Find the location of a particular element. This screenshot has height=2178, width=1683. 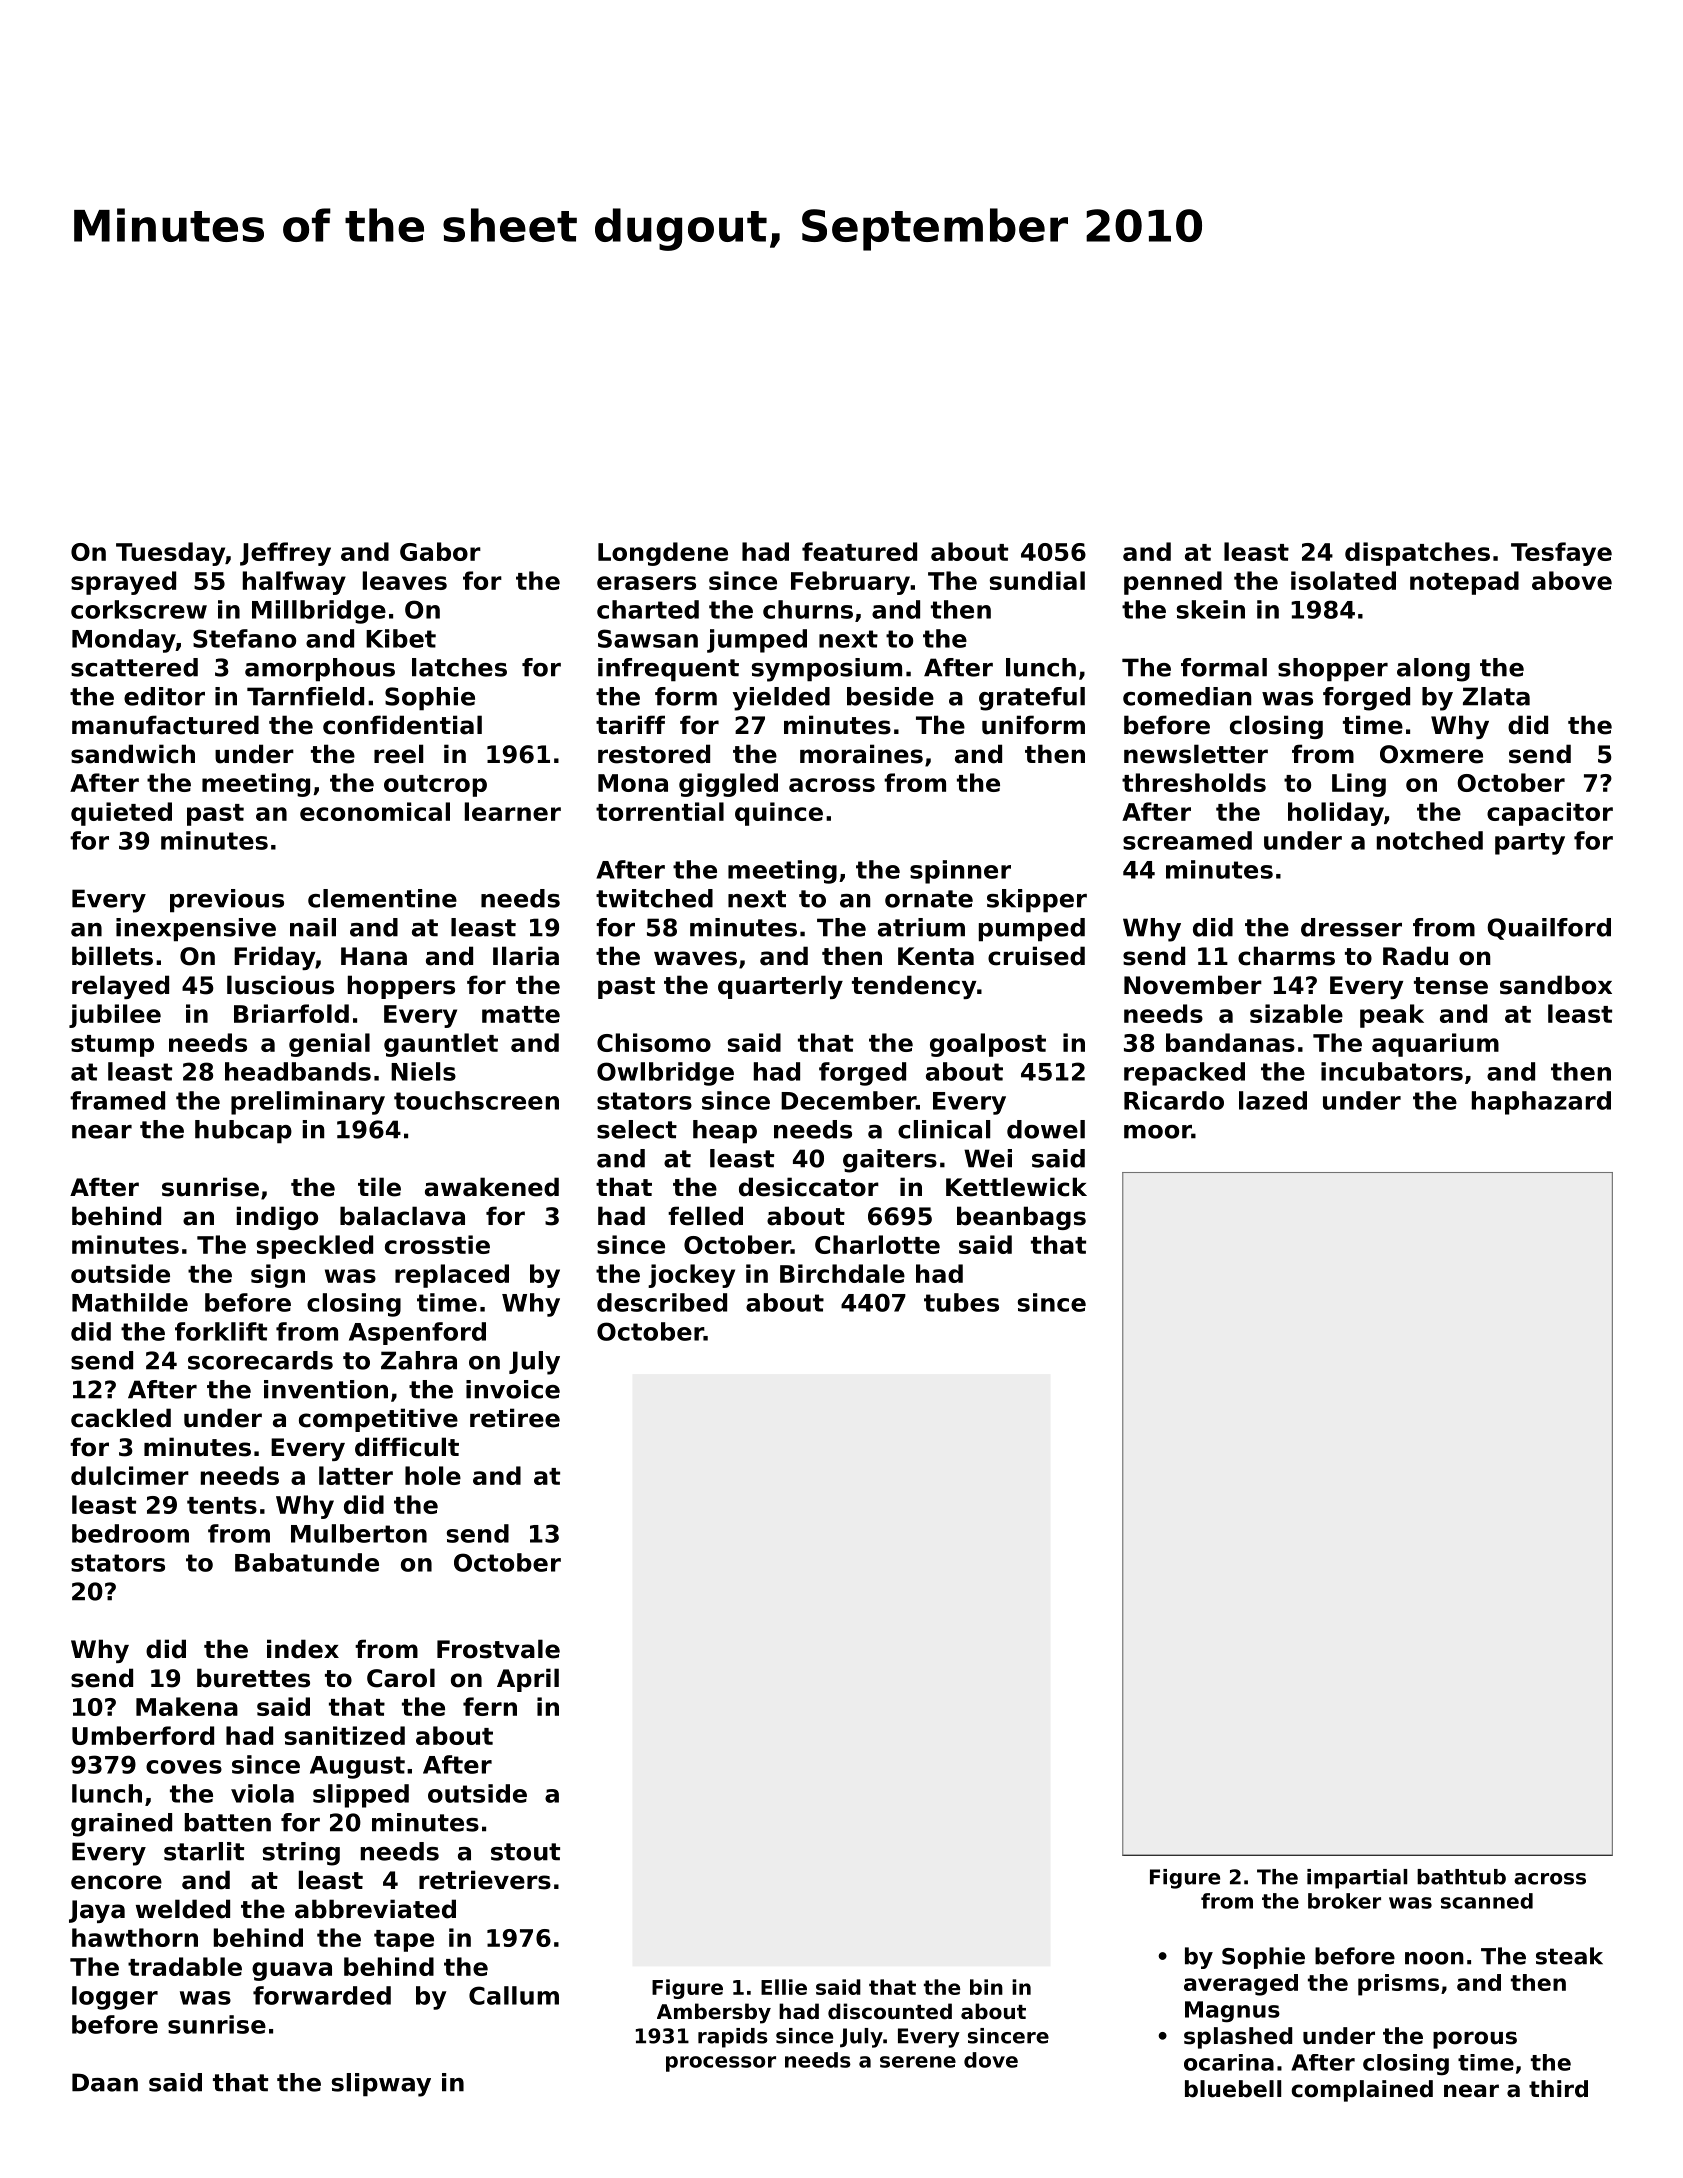

invention is located at coordinates (326, 1389).
